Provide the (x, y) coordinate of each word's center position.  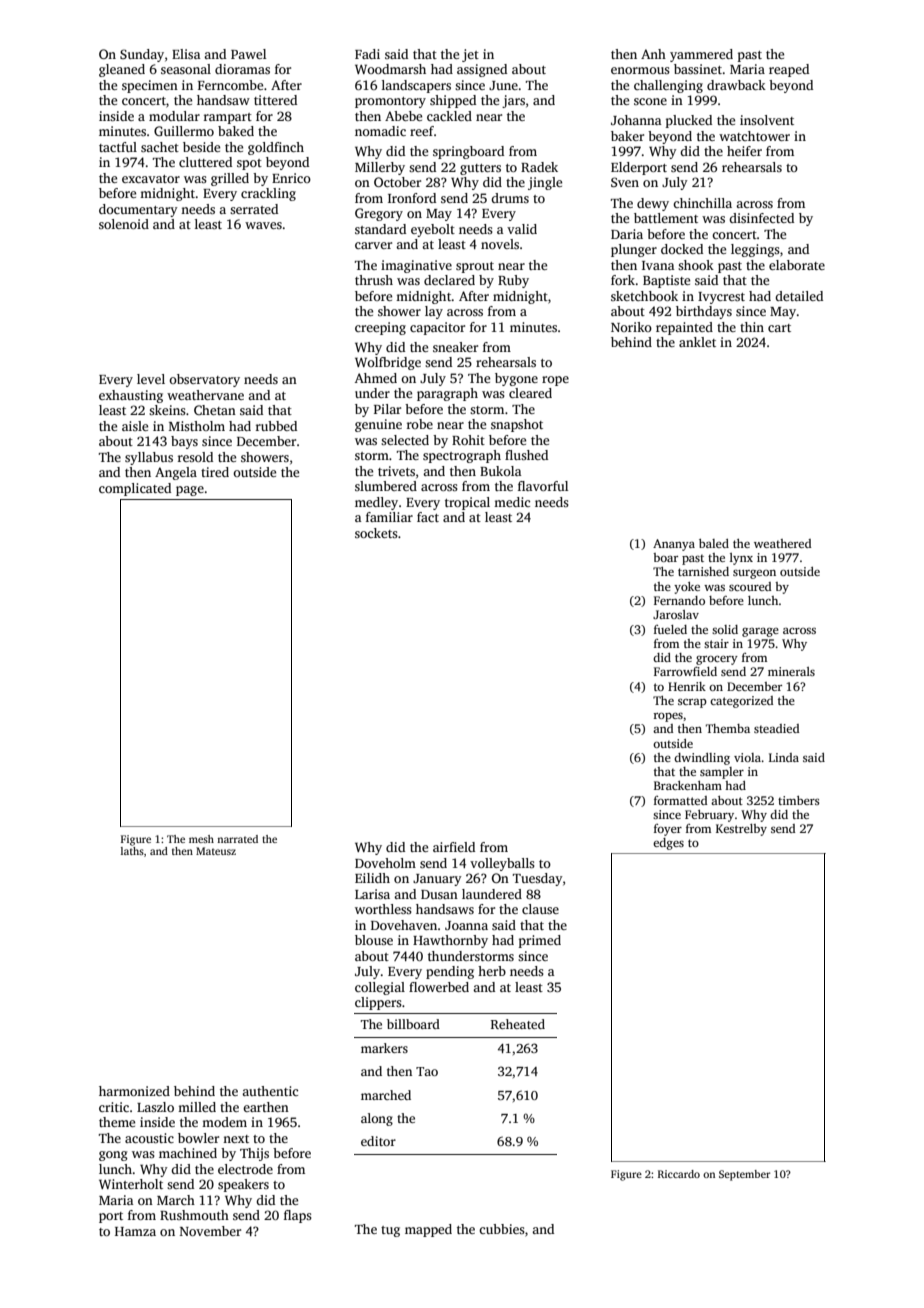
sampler (722, 773)
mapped (428, 1230)
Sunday (142, 55)
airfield (454, 847)
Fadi (367, 54)
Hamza (135, 1231)
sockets (376, 533)
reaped (789, 70)
